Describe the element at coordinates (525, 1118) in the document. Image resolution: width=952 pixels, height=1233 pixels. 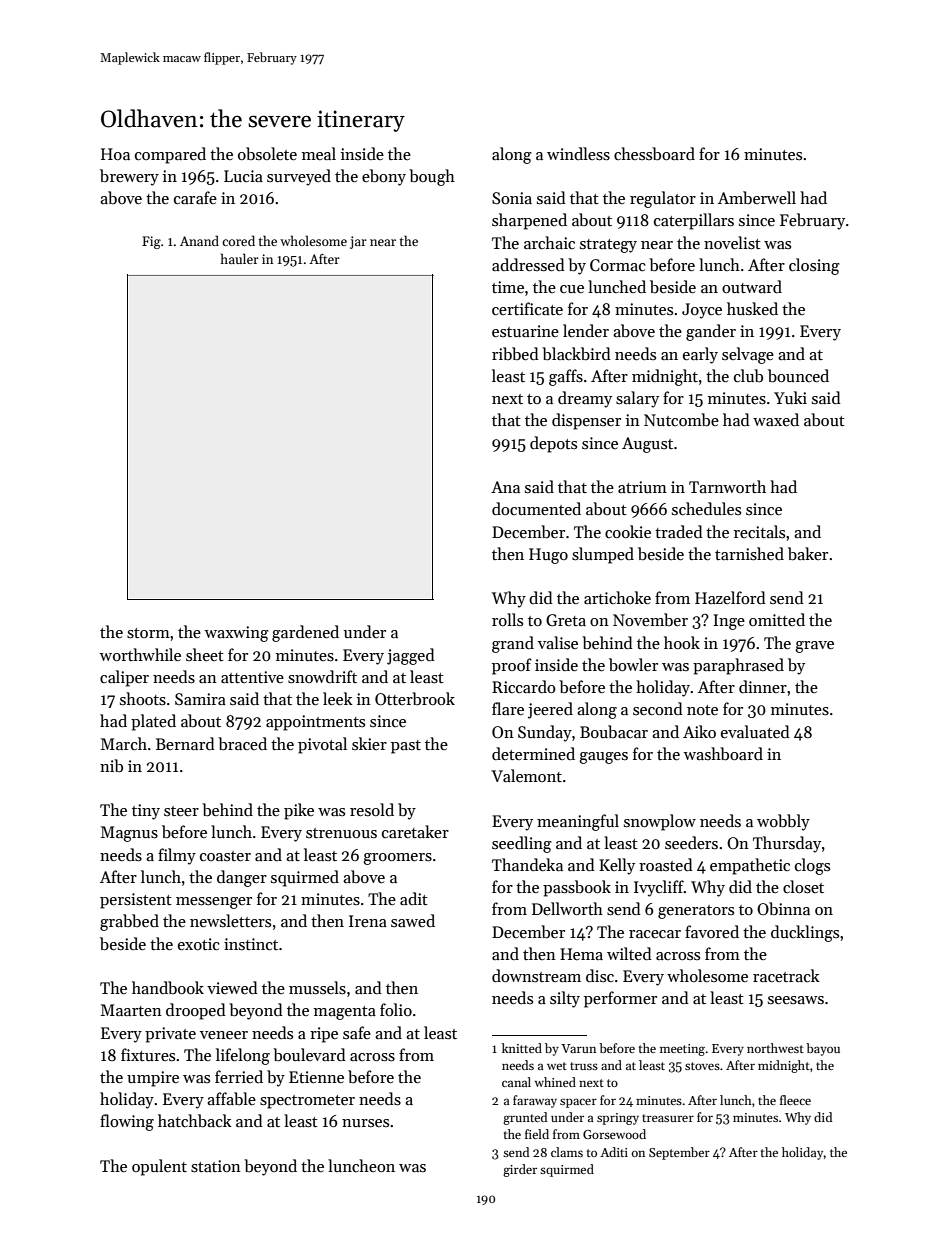
I see `grunted` at that location.
